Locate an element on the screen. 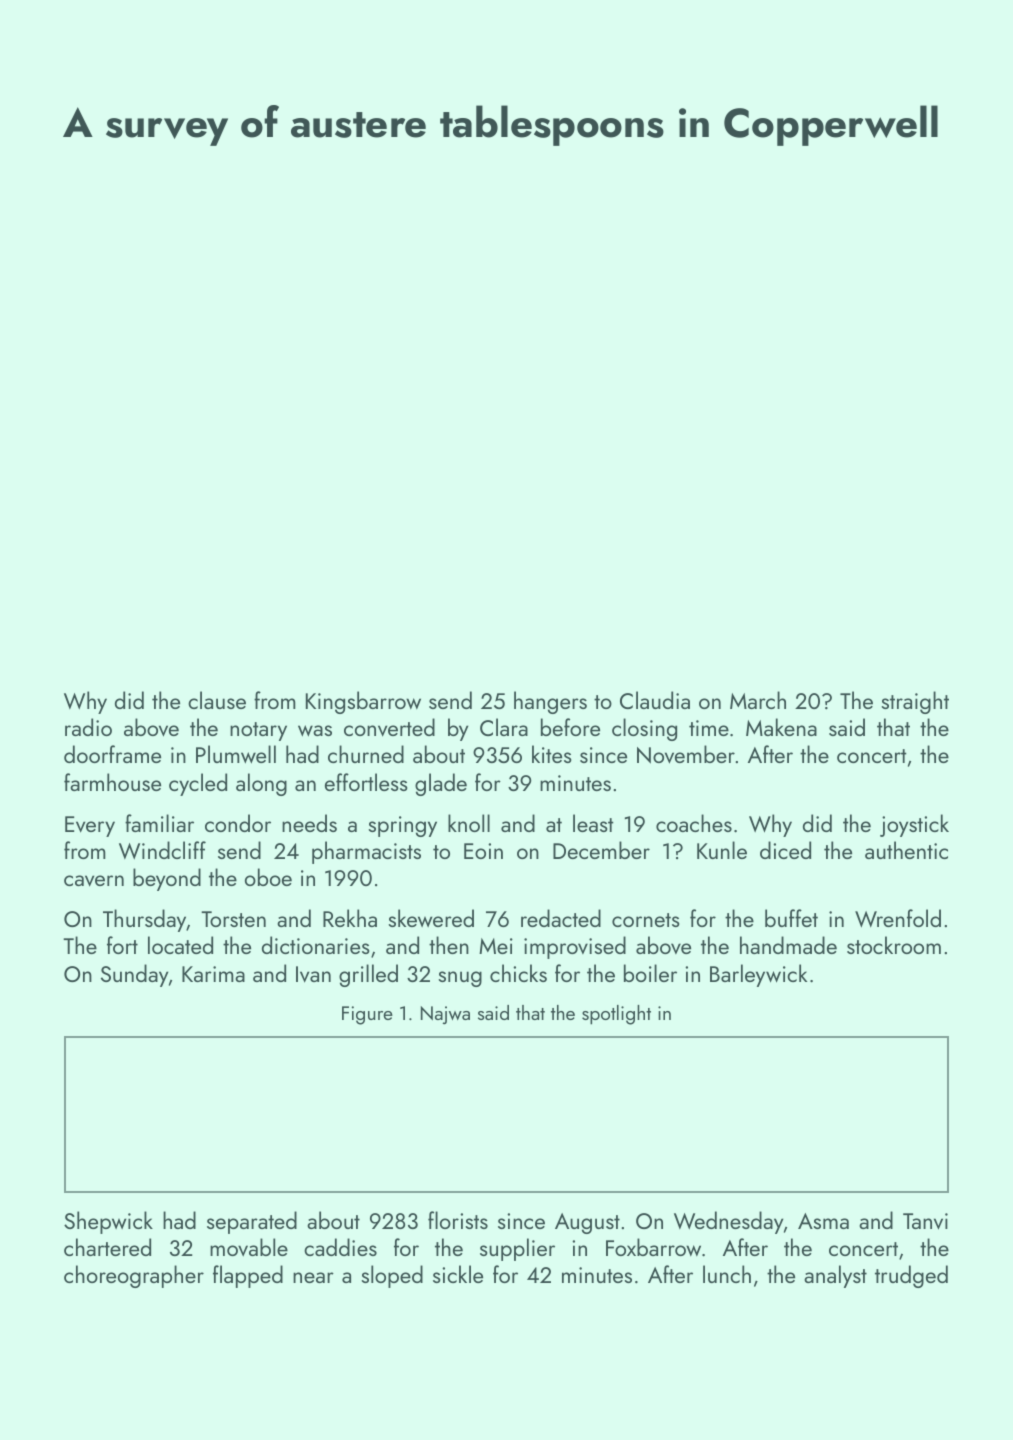 Image resolution: width=1013 pixels, height=1440 pixels. Kingsbarrow is located at coordinates (363, 702).
